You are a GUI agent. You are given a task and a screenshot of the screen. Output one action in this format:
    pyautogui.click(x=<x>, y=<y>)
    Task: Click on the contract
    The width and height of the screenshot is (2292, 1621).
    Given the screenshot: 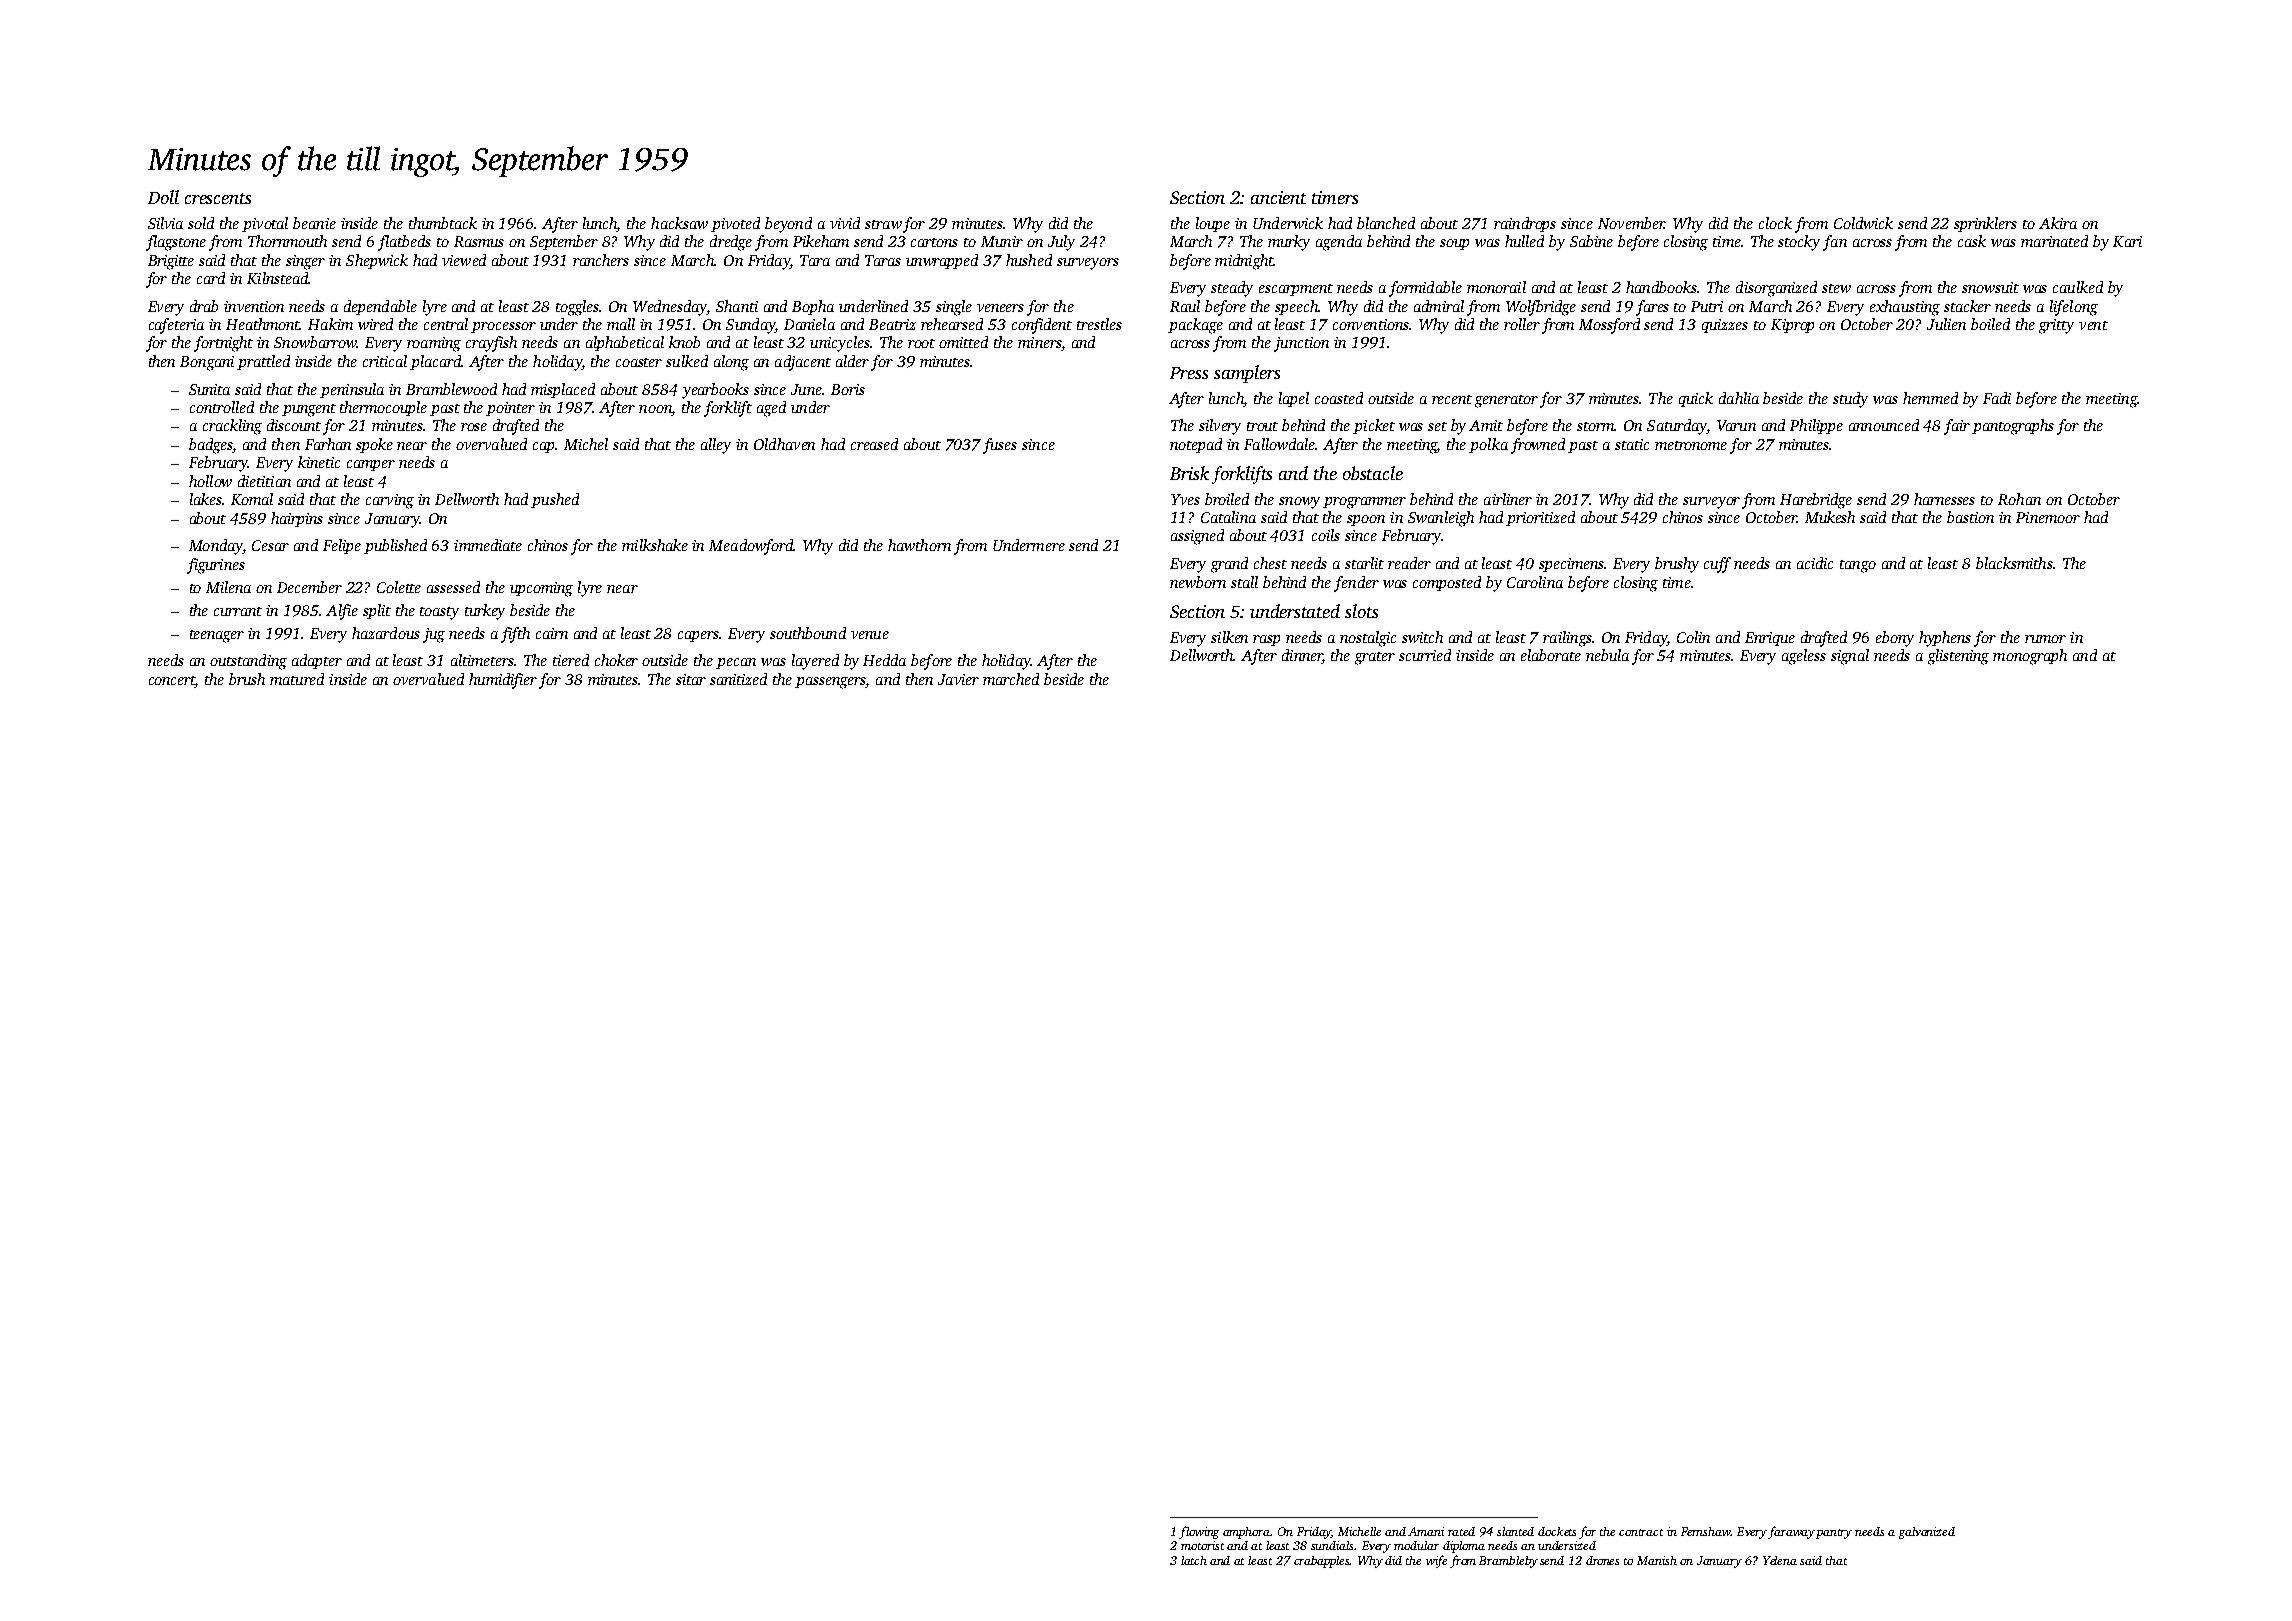 What is the action you would take?
    pyautogui.click(x=1641, y=1532)
